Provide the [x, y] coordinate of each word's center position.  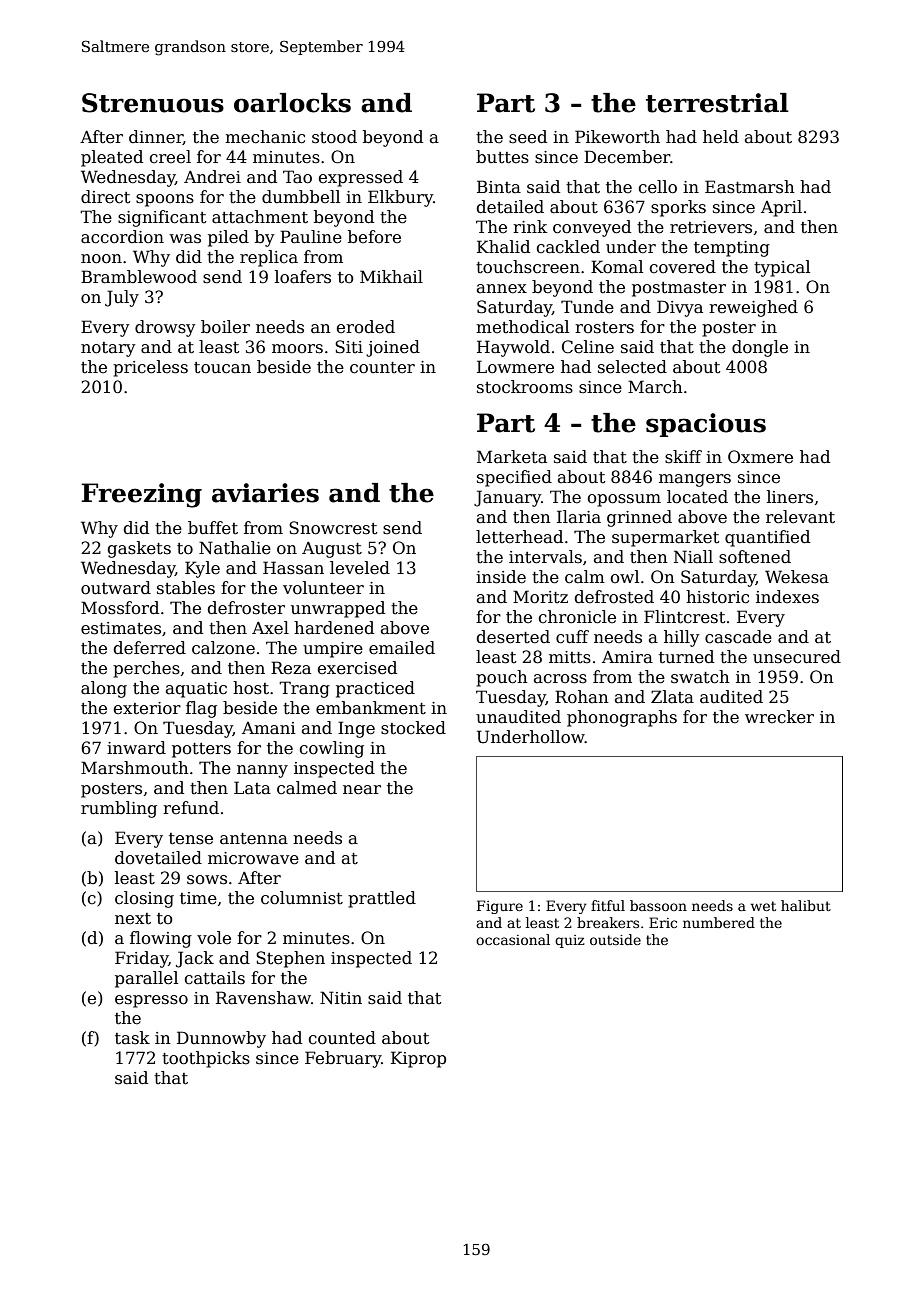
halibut [806, 905]
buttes [502, 157]
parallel [146, 979]
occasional [513, 939]
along [104, 689]
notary [108, 349]
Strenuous [153, 103]
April [781, 208]
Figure [500, 907]
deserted [513, 637]
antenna [254, 839]
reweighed [753, 308]
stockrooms [525, 387]
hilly [682, 638]
